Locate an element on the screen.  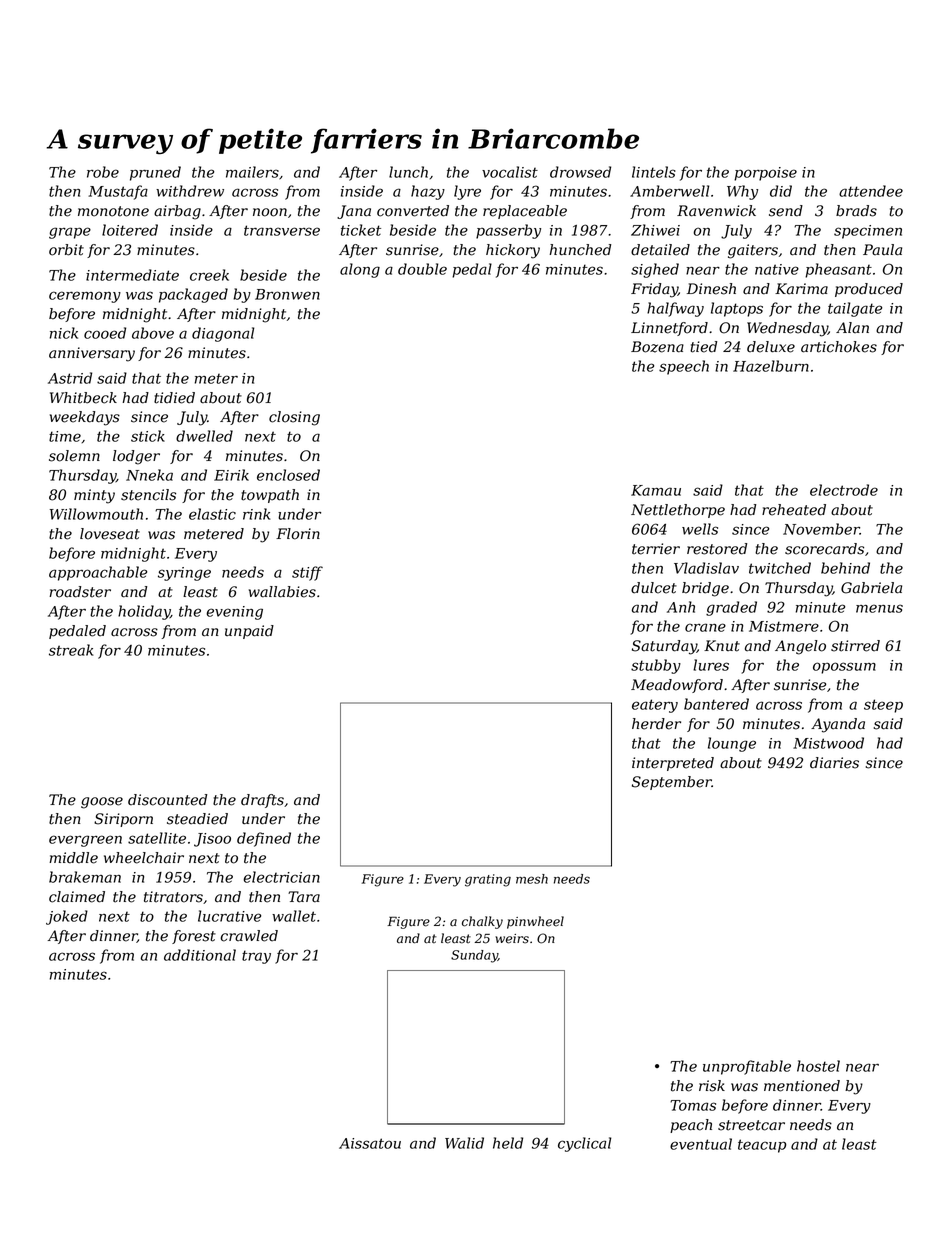
weirs is located at coordinates (512, 939).
